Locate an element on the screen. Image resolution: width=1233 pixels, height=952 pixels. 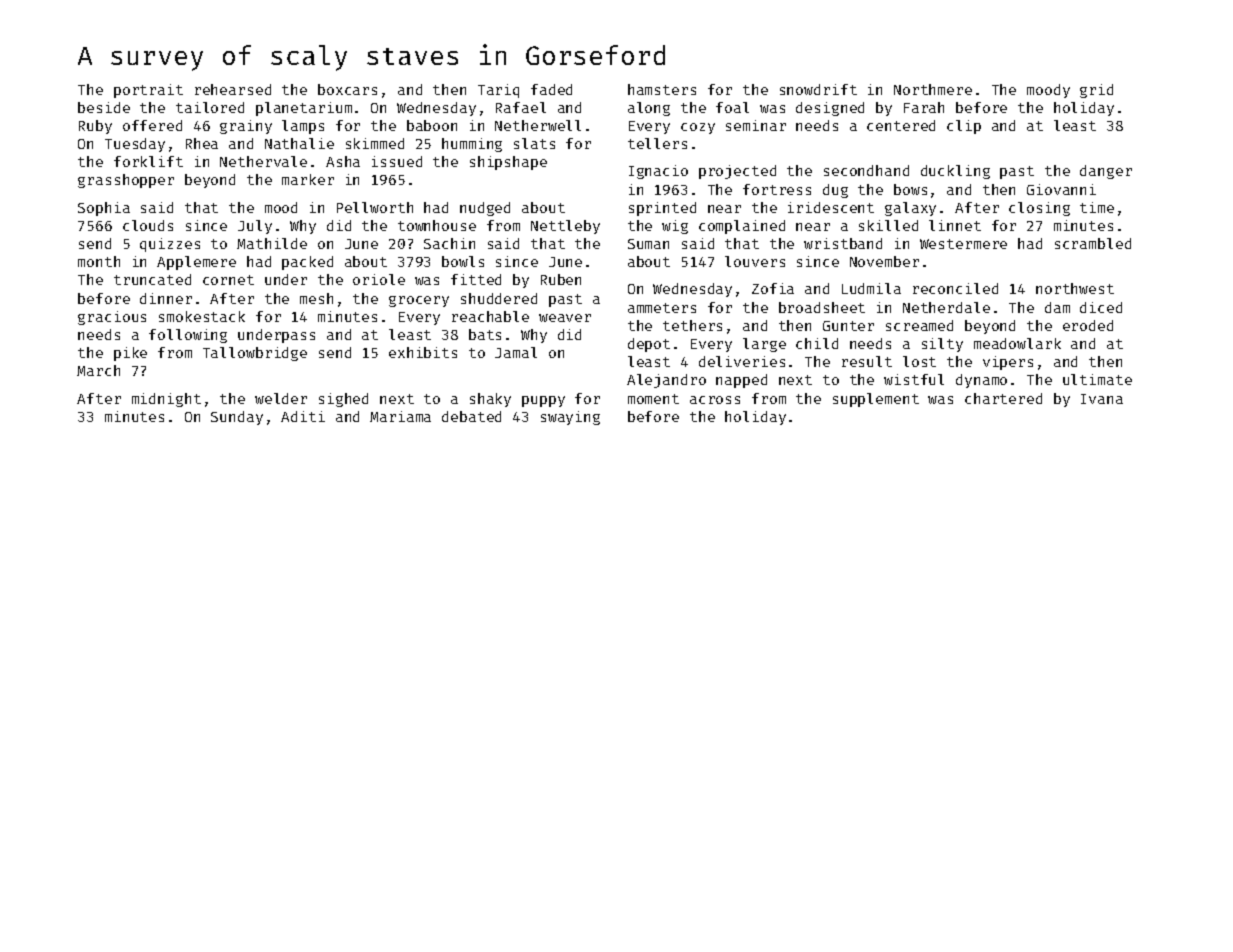
following is located at coordinates (188, 336).
